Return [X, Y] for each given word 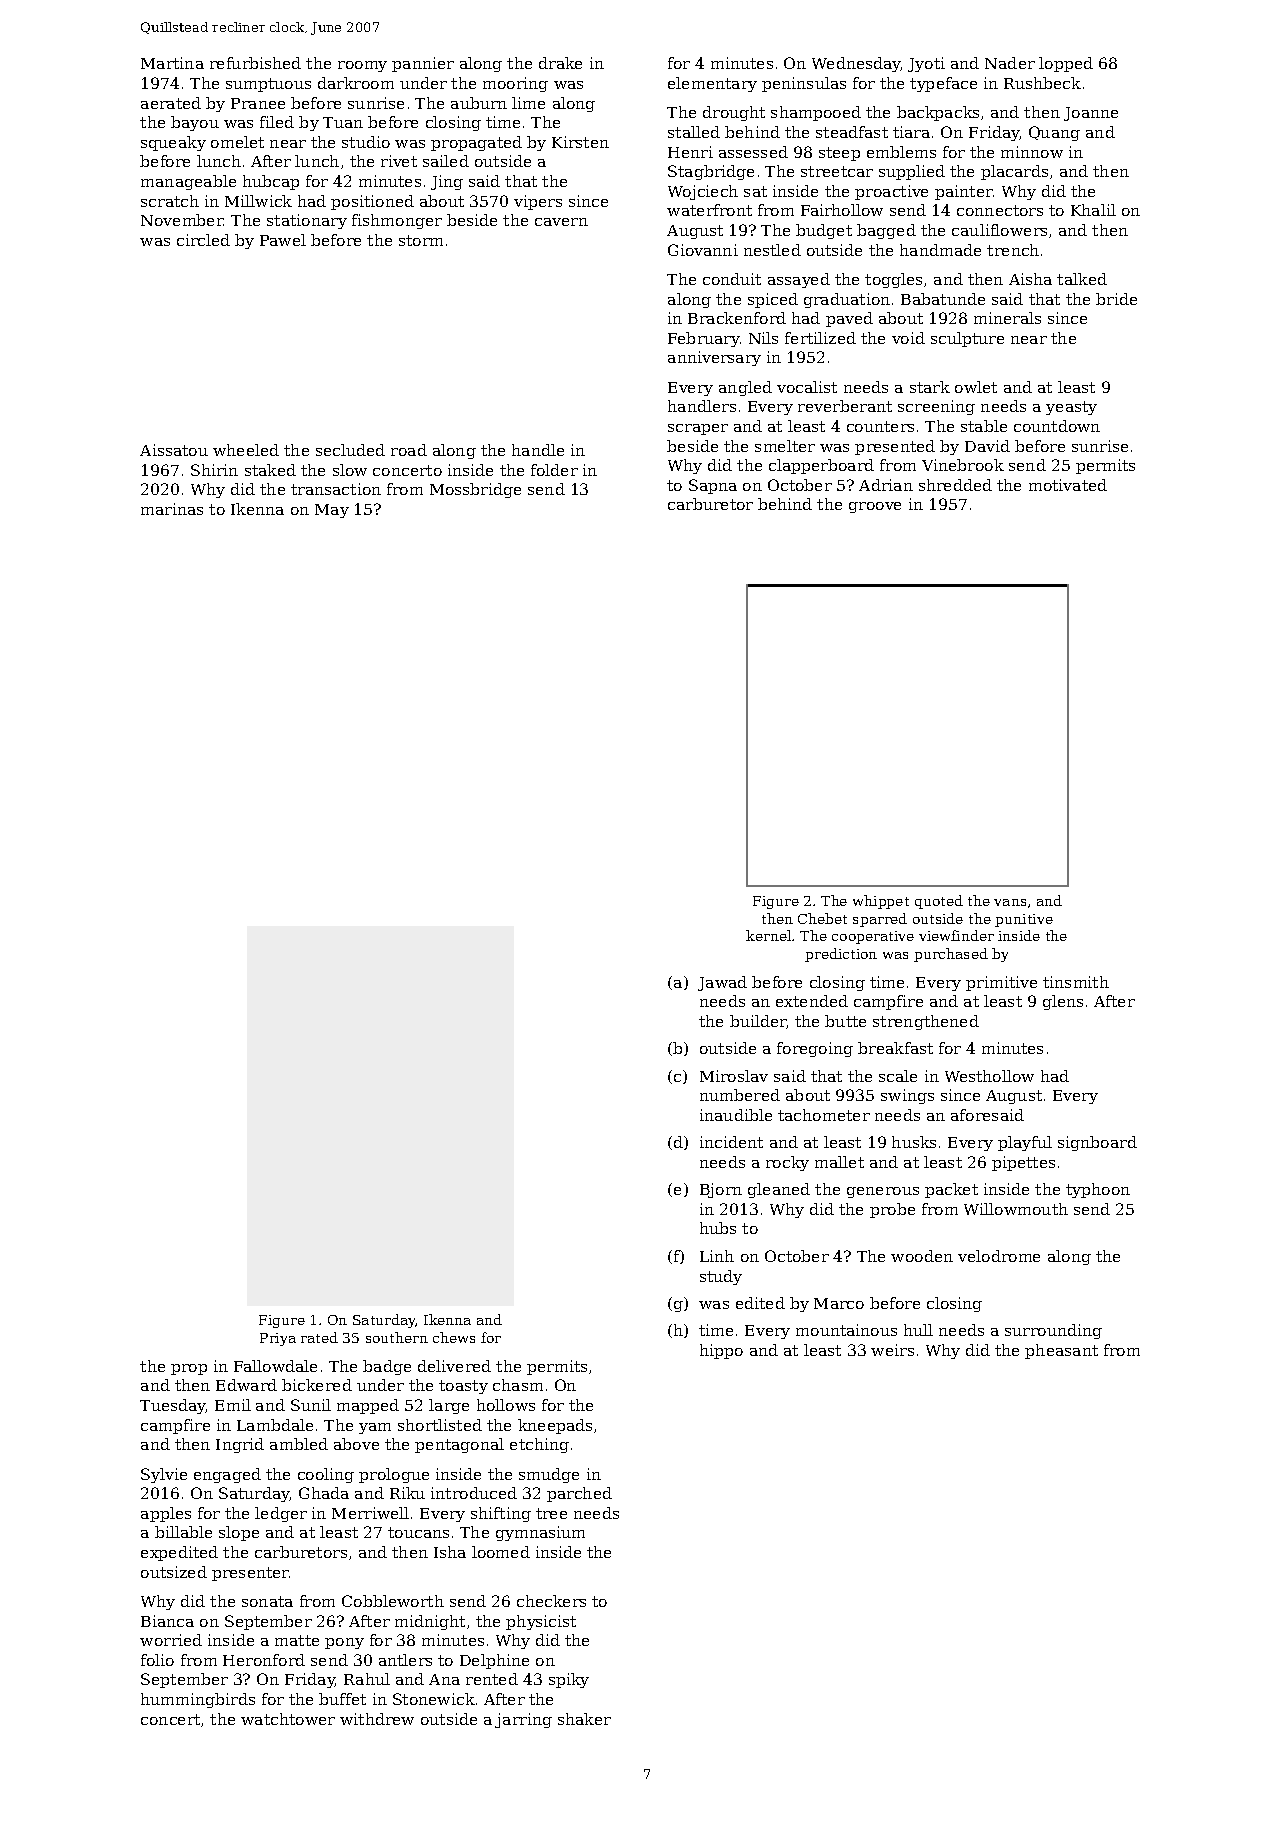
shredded [955, 485]
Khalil [1093, 210]
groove [875, 507]
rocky [787, 1163]
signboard [1097, 1143]
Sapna [713, 486]
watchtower [288, 1719]
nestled [772, 250]
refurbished [255, 63]
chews [454, 1337]
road [409, 450]
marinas [172, 509]
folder [554, 470]
